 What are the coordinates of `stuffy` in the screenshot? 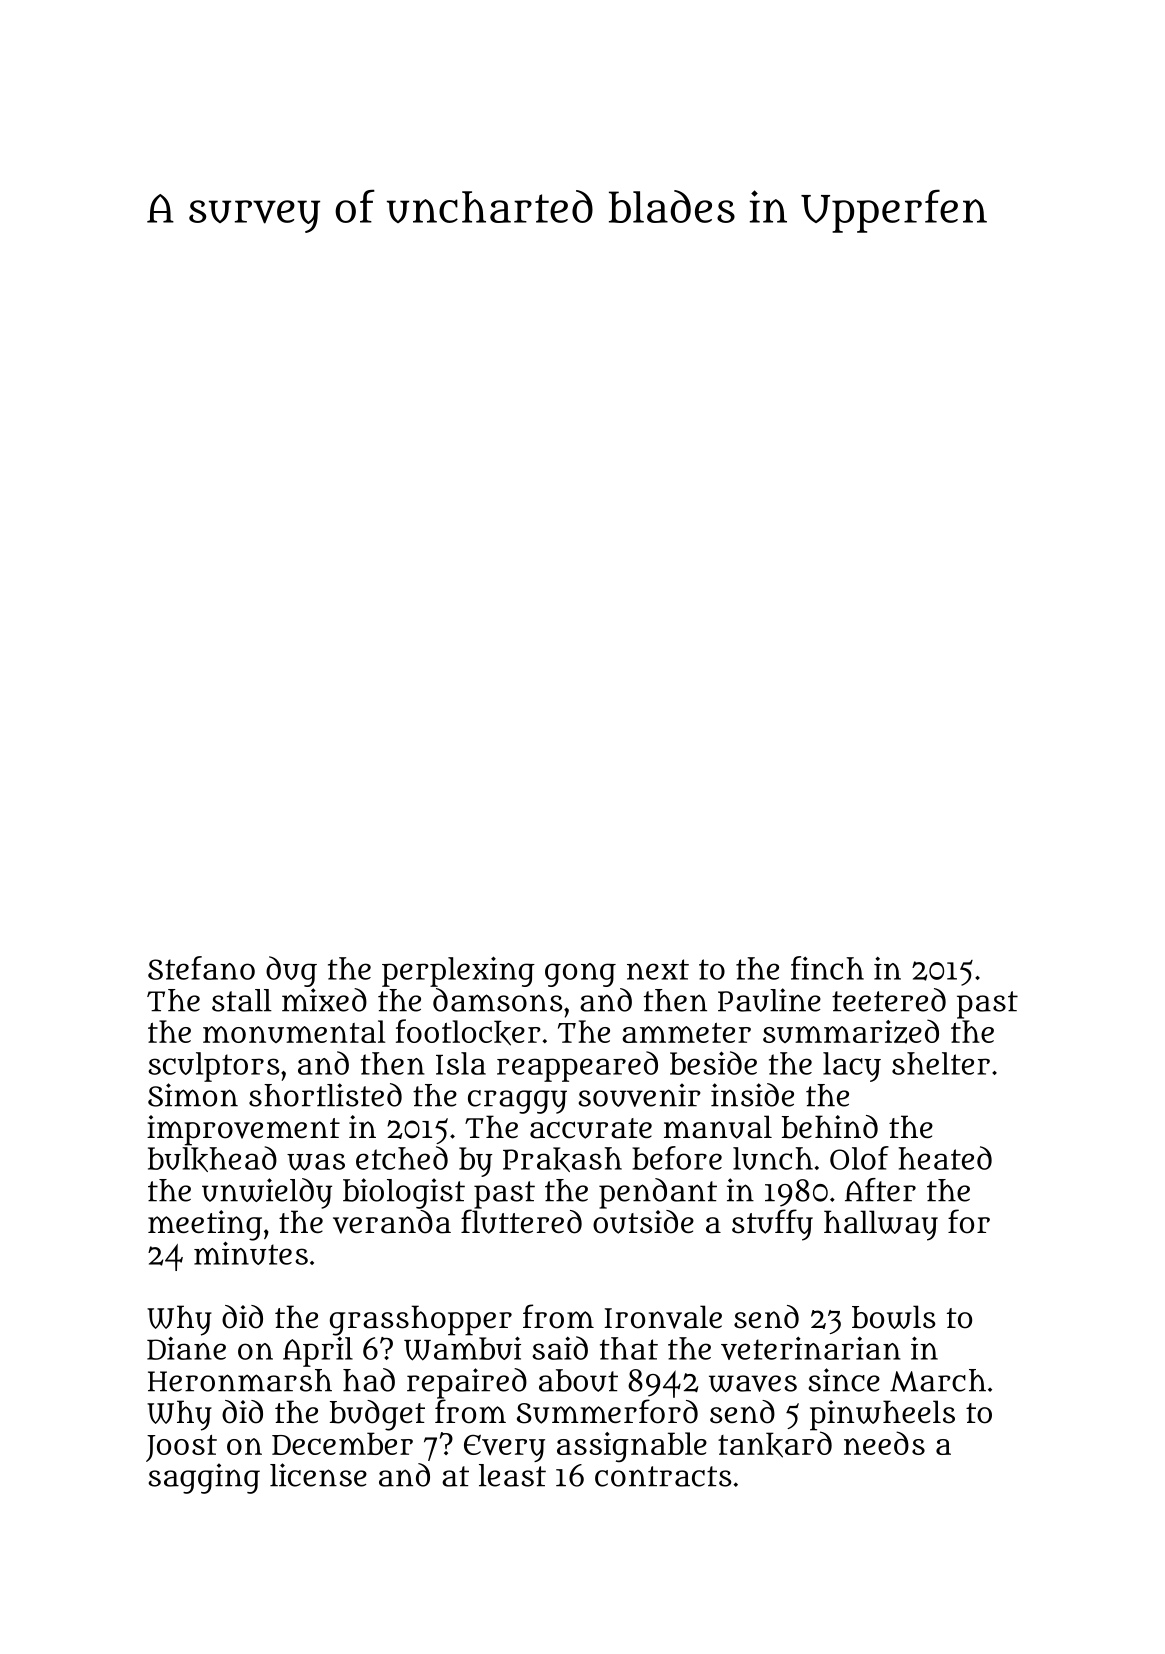 It's located at (772, 1225).
